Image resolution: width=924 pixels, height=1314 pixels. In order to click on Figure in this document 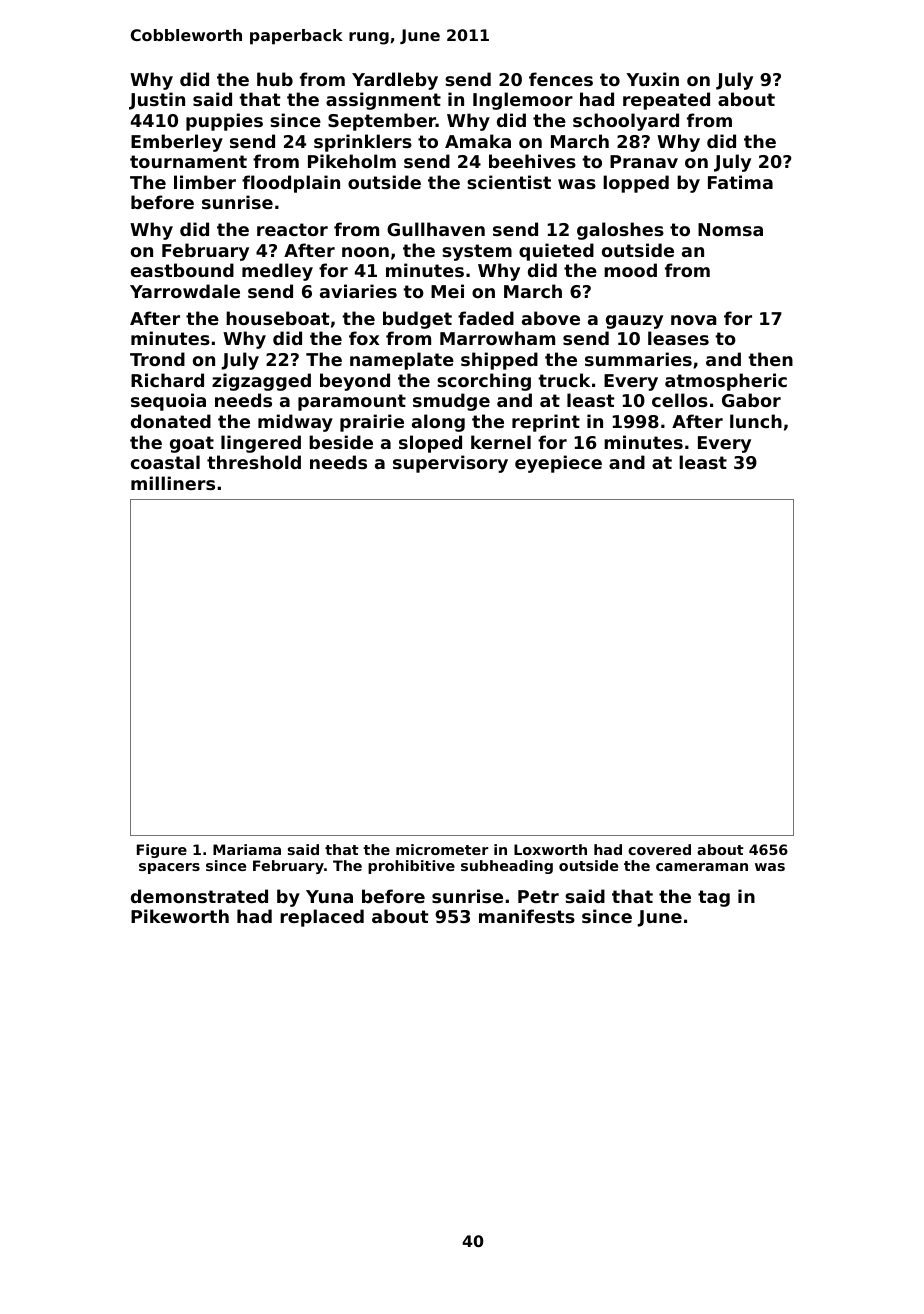, I will do `click(162, 851)`.
